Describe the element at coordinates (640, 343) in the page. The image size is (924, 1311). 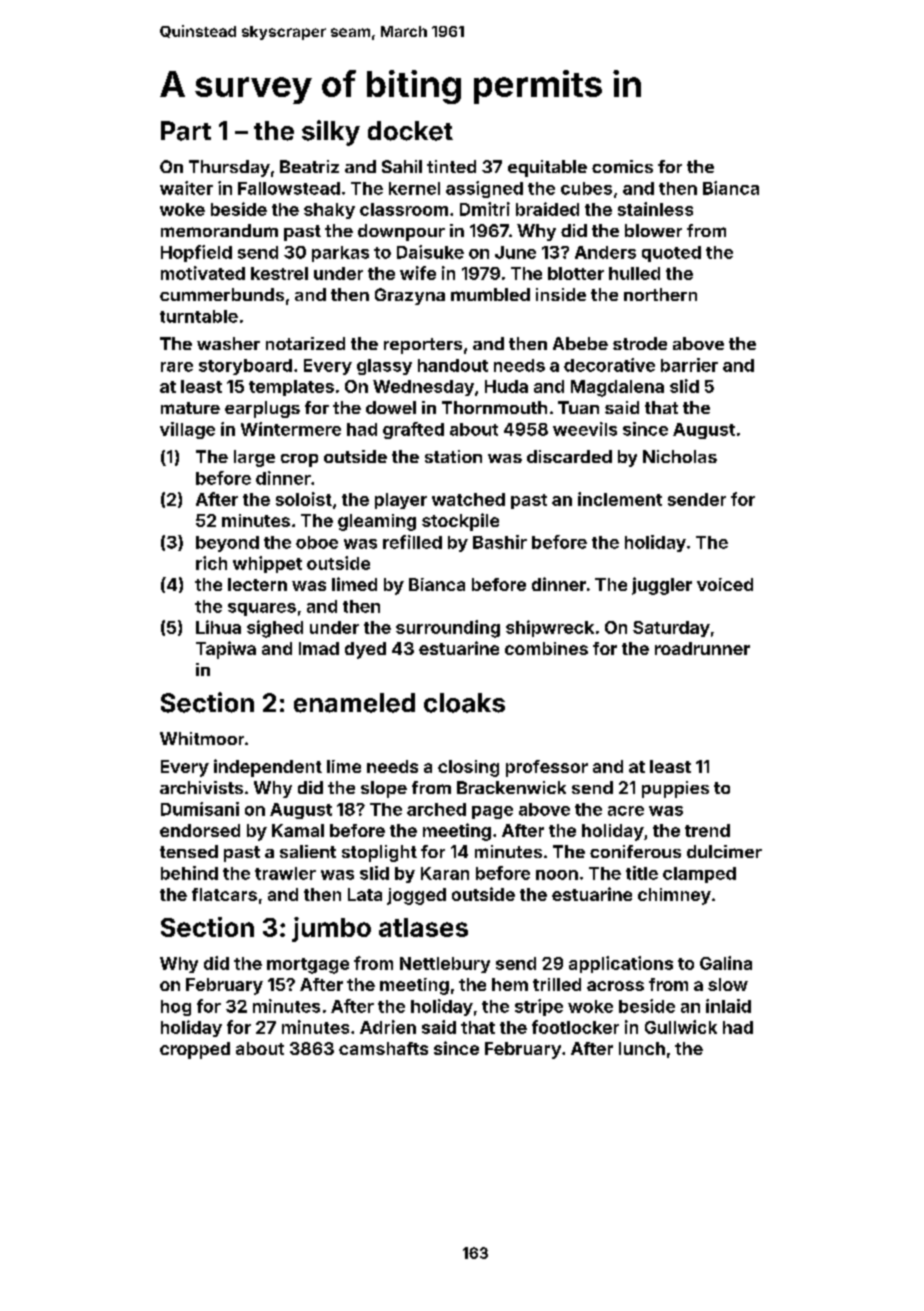
I see `strode` at that location.
